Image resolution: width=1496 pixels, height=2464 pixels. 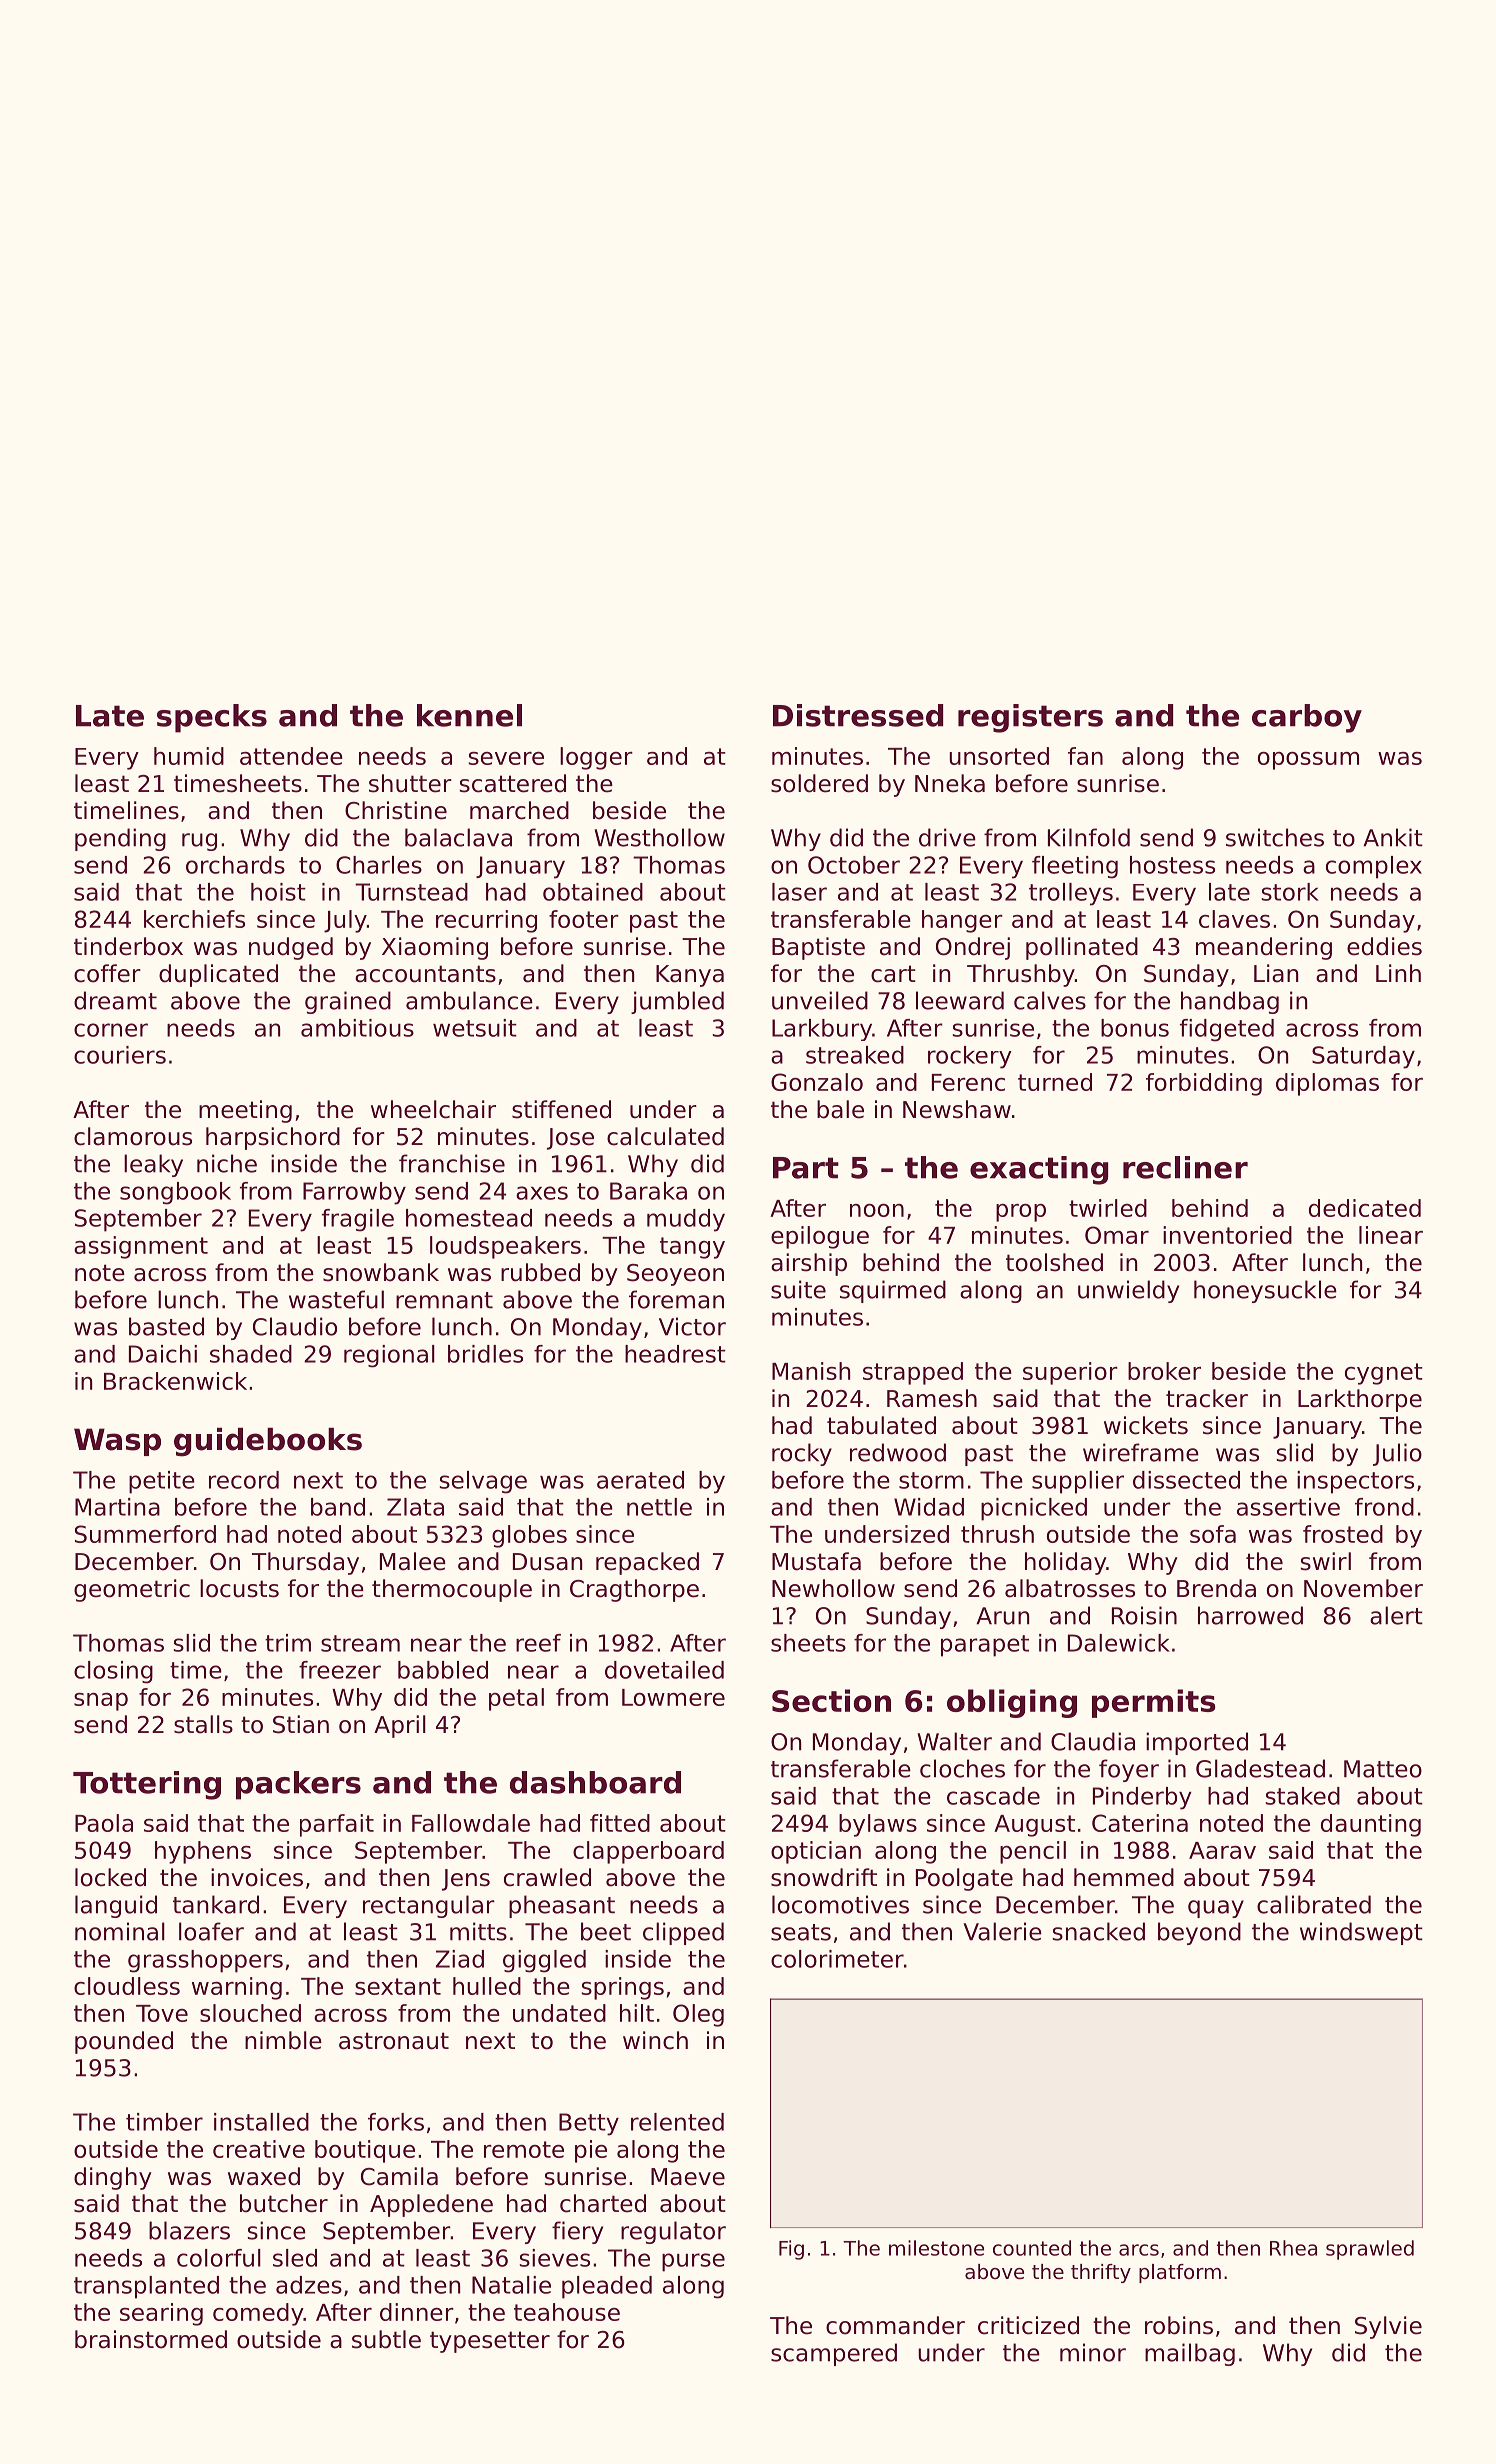 What do you see at coordinates (584, 919) in the screenshot?
I see `footer` at bounding box center [584, 919].
